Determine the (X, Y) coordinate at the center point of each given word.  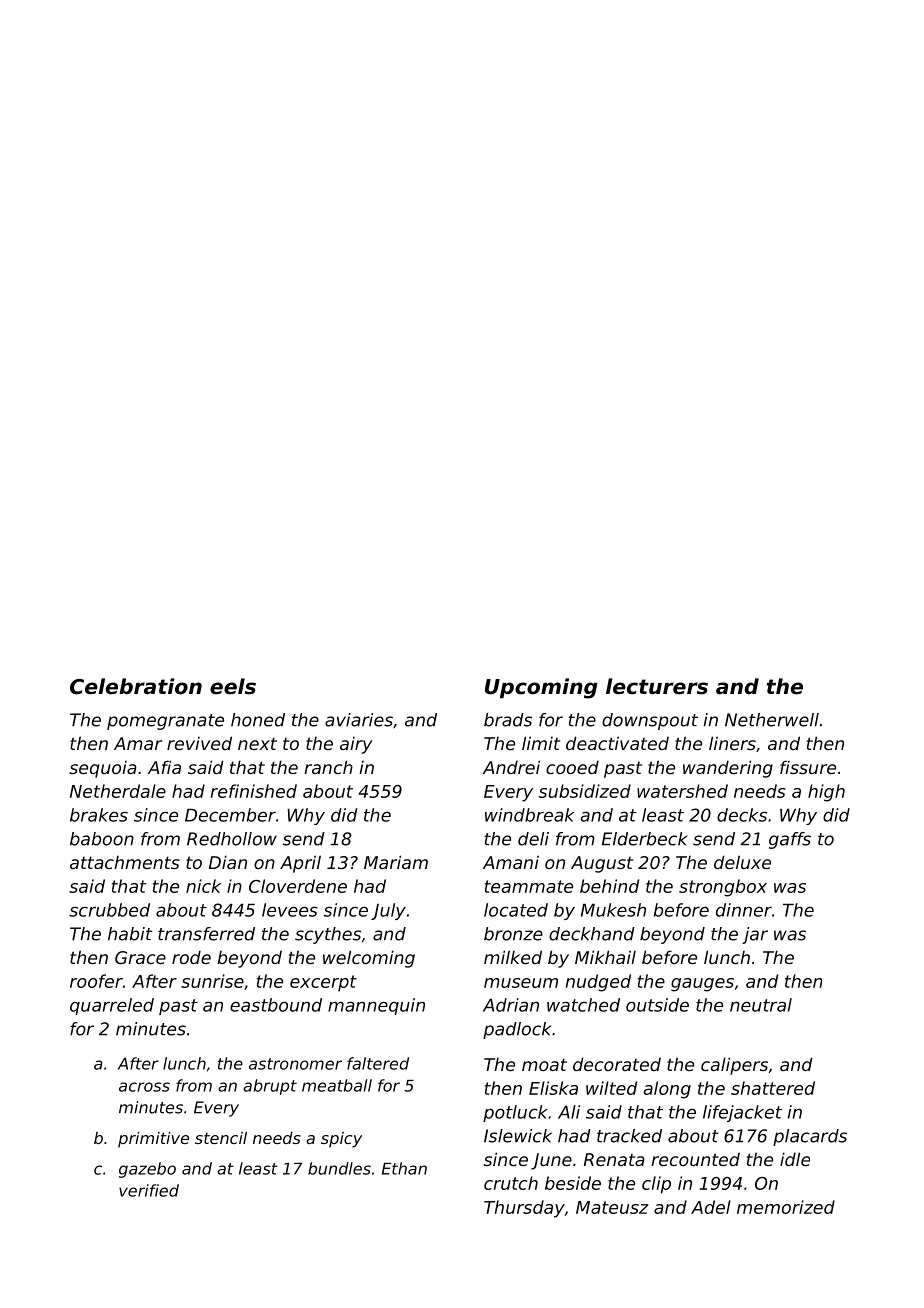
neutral (761, 1005)
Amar (138, 743)
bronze (513, 934)
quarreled (112, 1006)
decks (742, 815)
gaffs (790, 840)
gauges (702, 985)
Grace (140, 957)
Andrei (511, 767)
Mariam (396, 862)
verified (149, 1190)
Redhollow (232, 839)
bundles (339, 1168)
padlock (517, 1030)
